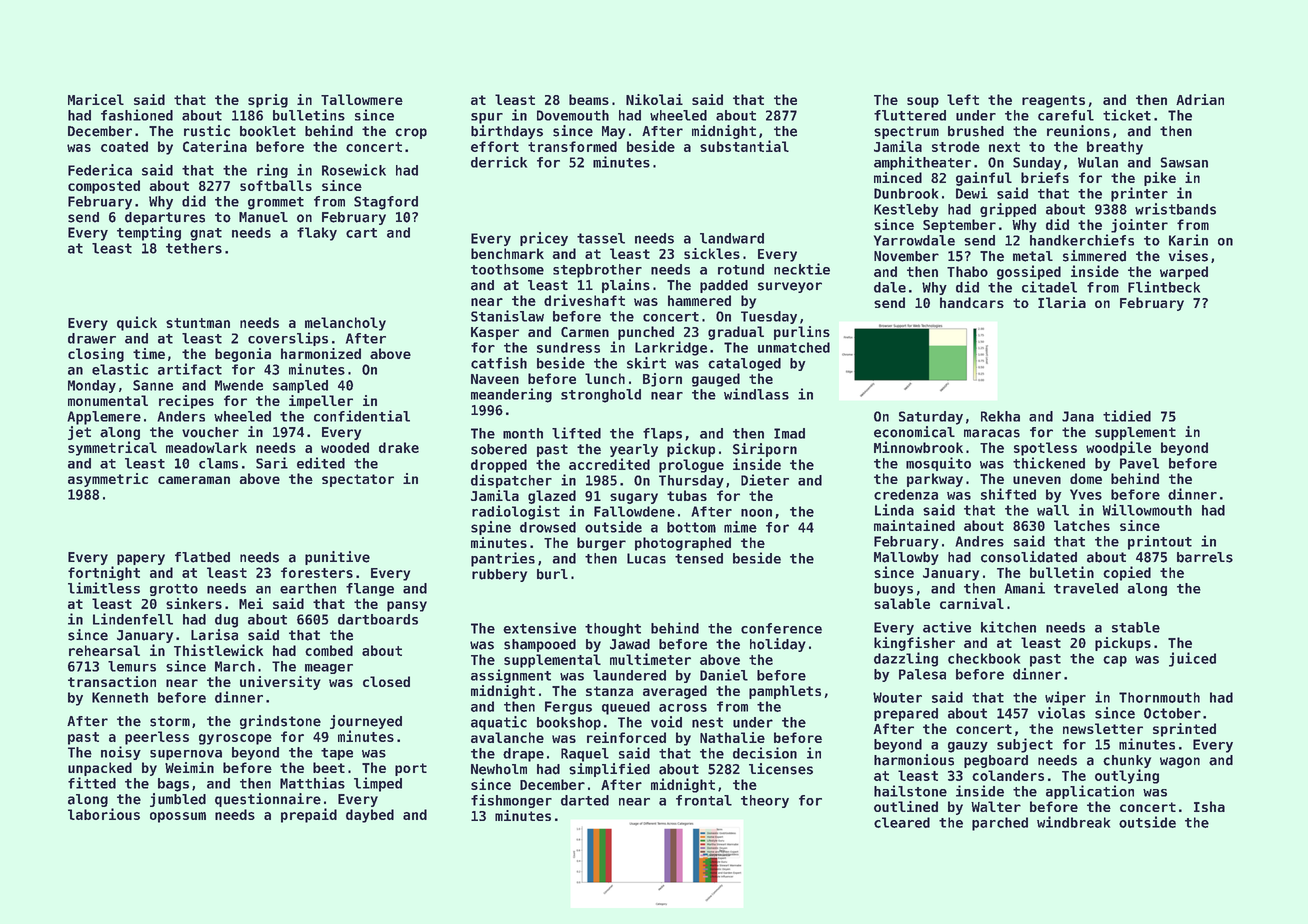 The height and width of the document is (924, 1308). Describe the element at coordinates (1160, 179) in the document. I see `pike` at that location.
